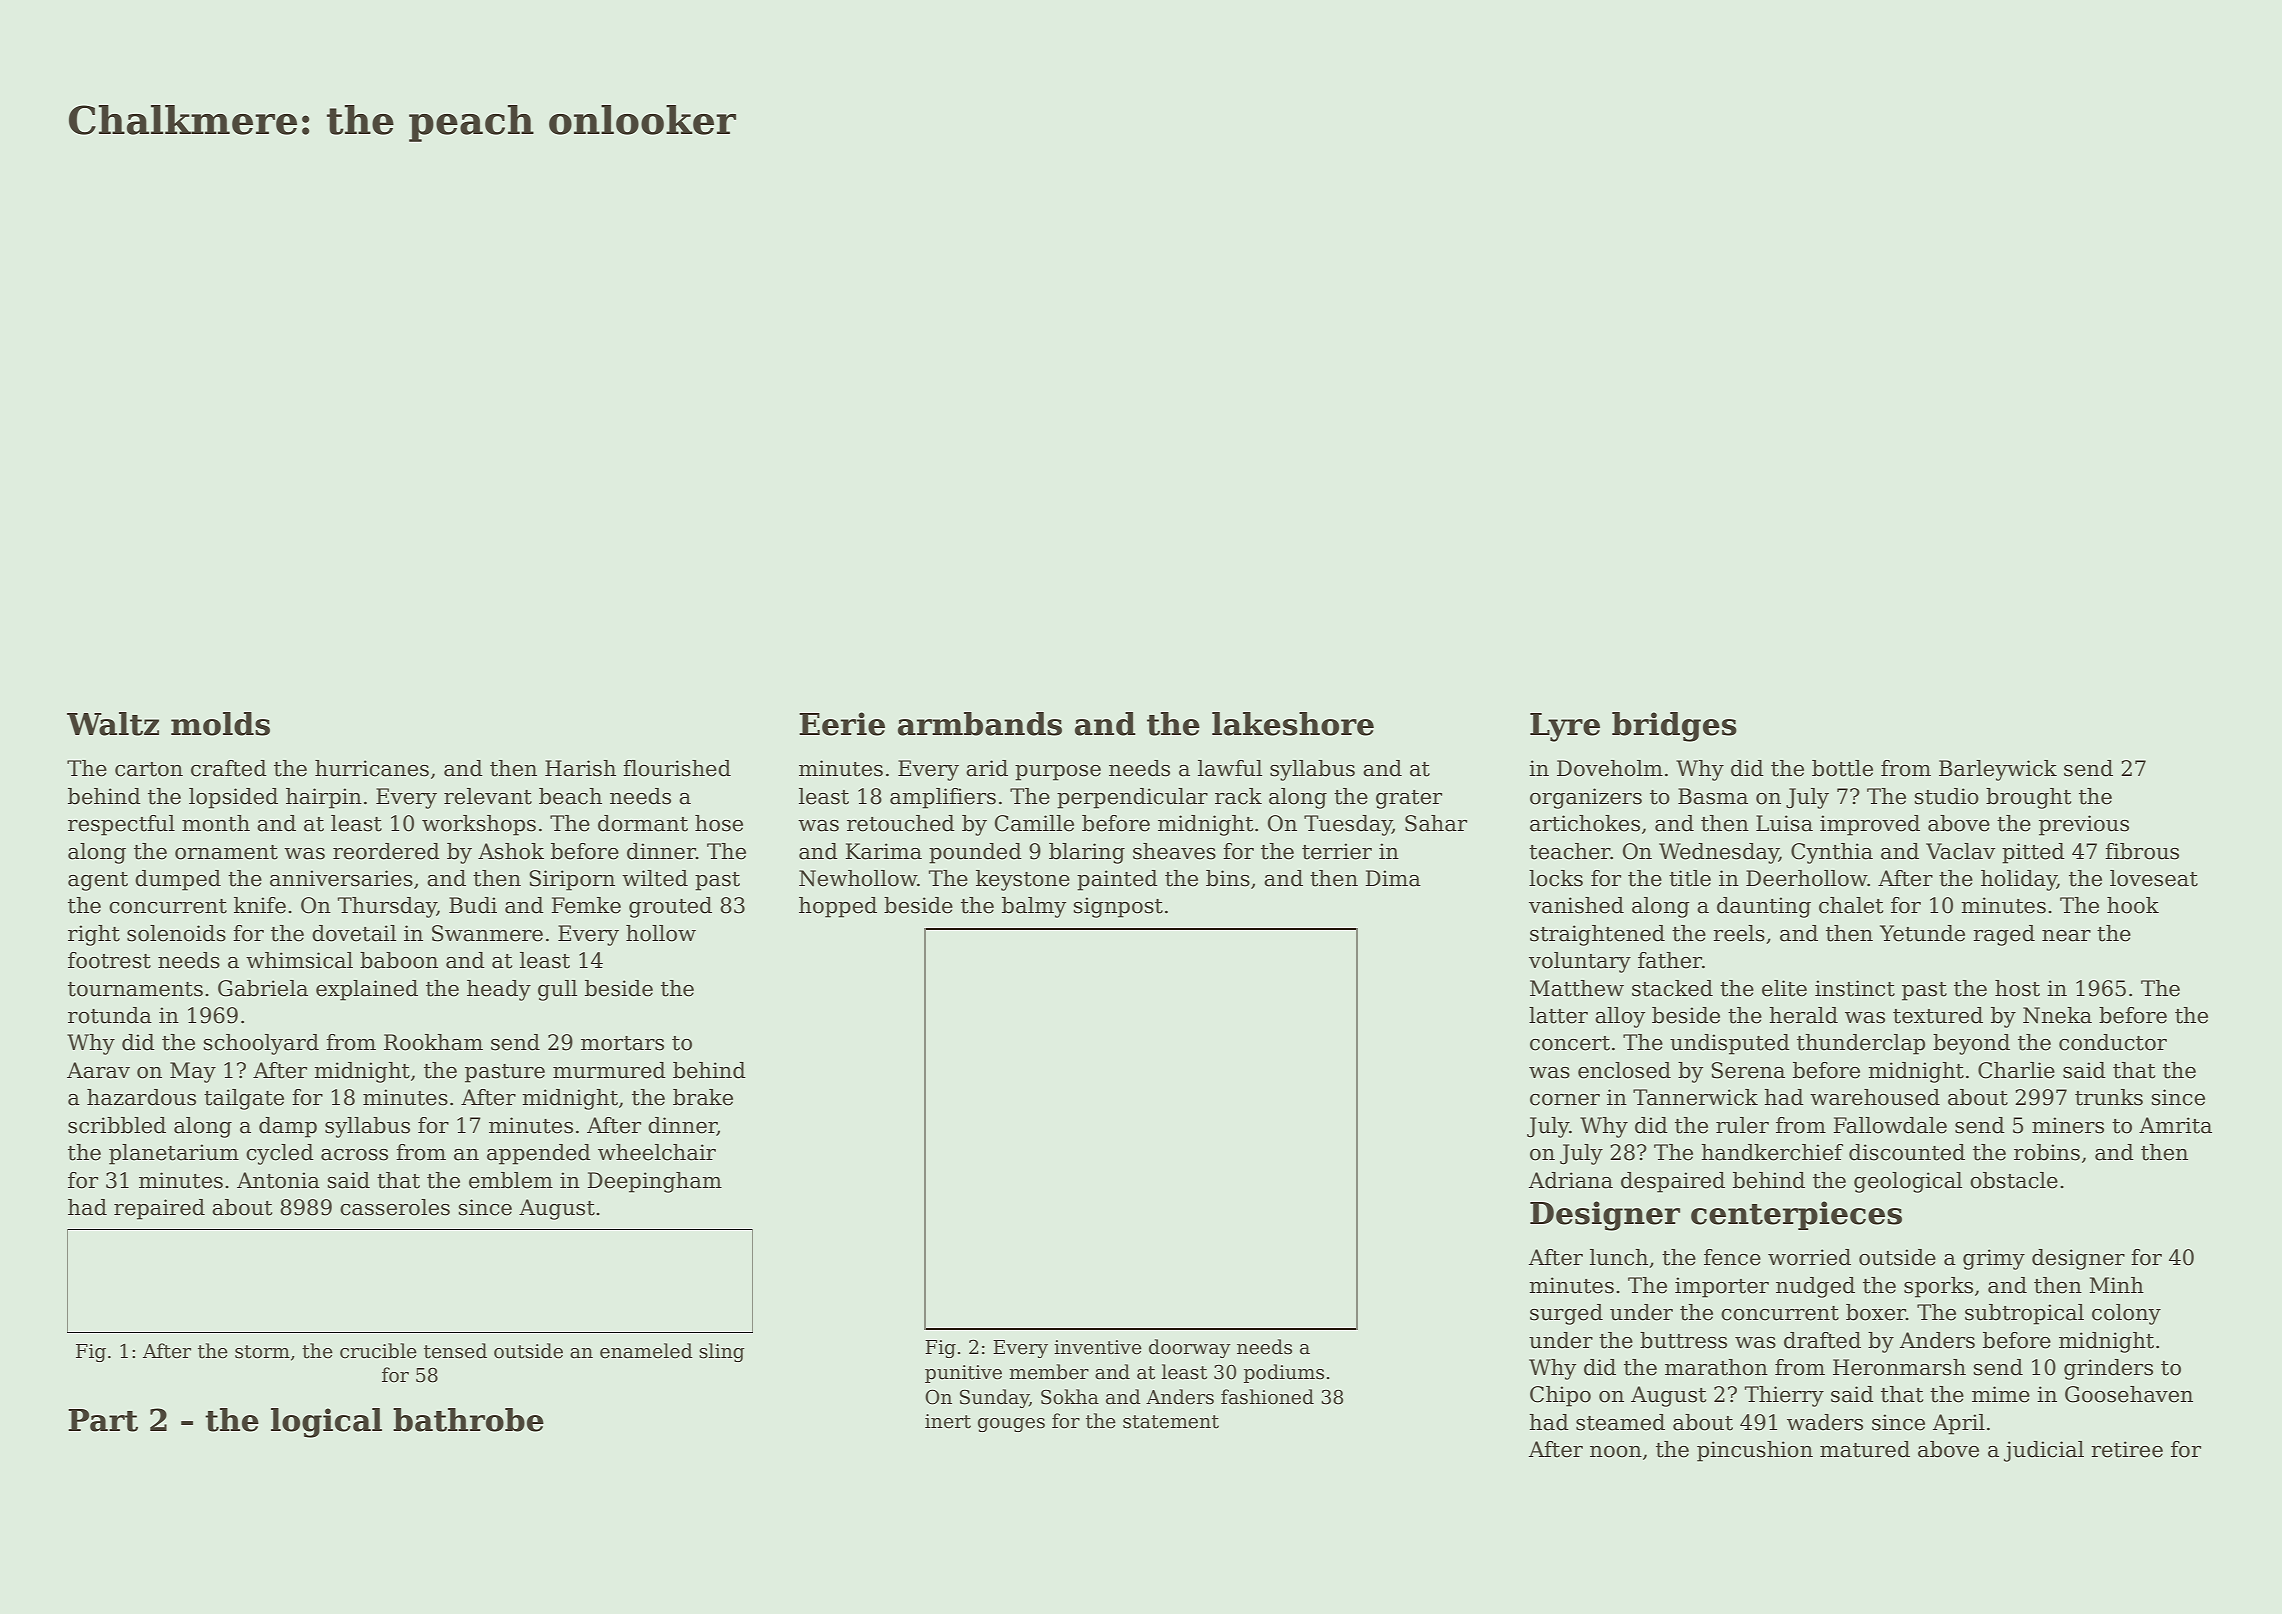 The width and height of the image is (2282, 1614). What do you see at coordinates (1683, 1340) in the image?
I see `buttress` at bounding box center [1683, 1340].
